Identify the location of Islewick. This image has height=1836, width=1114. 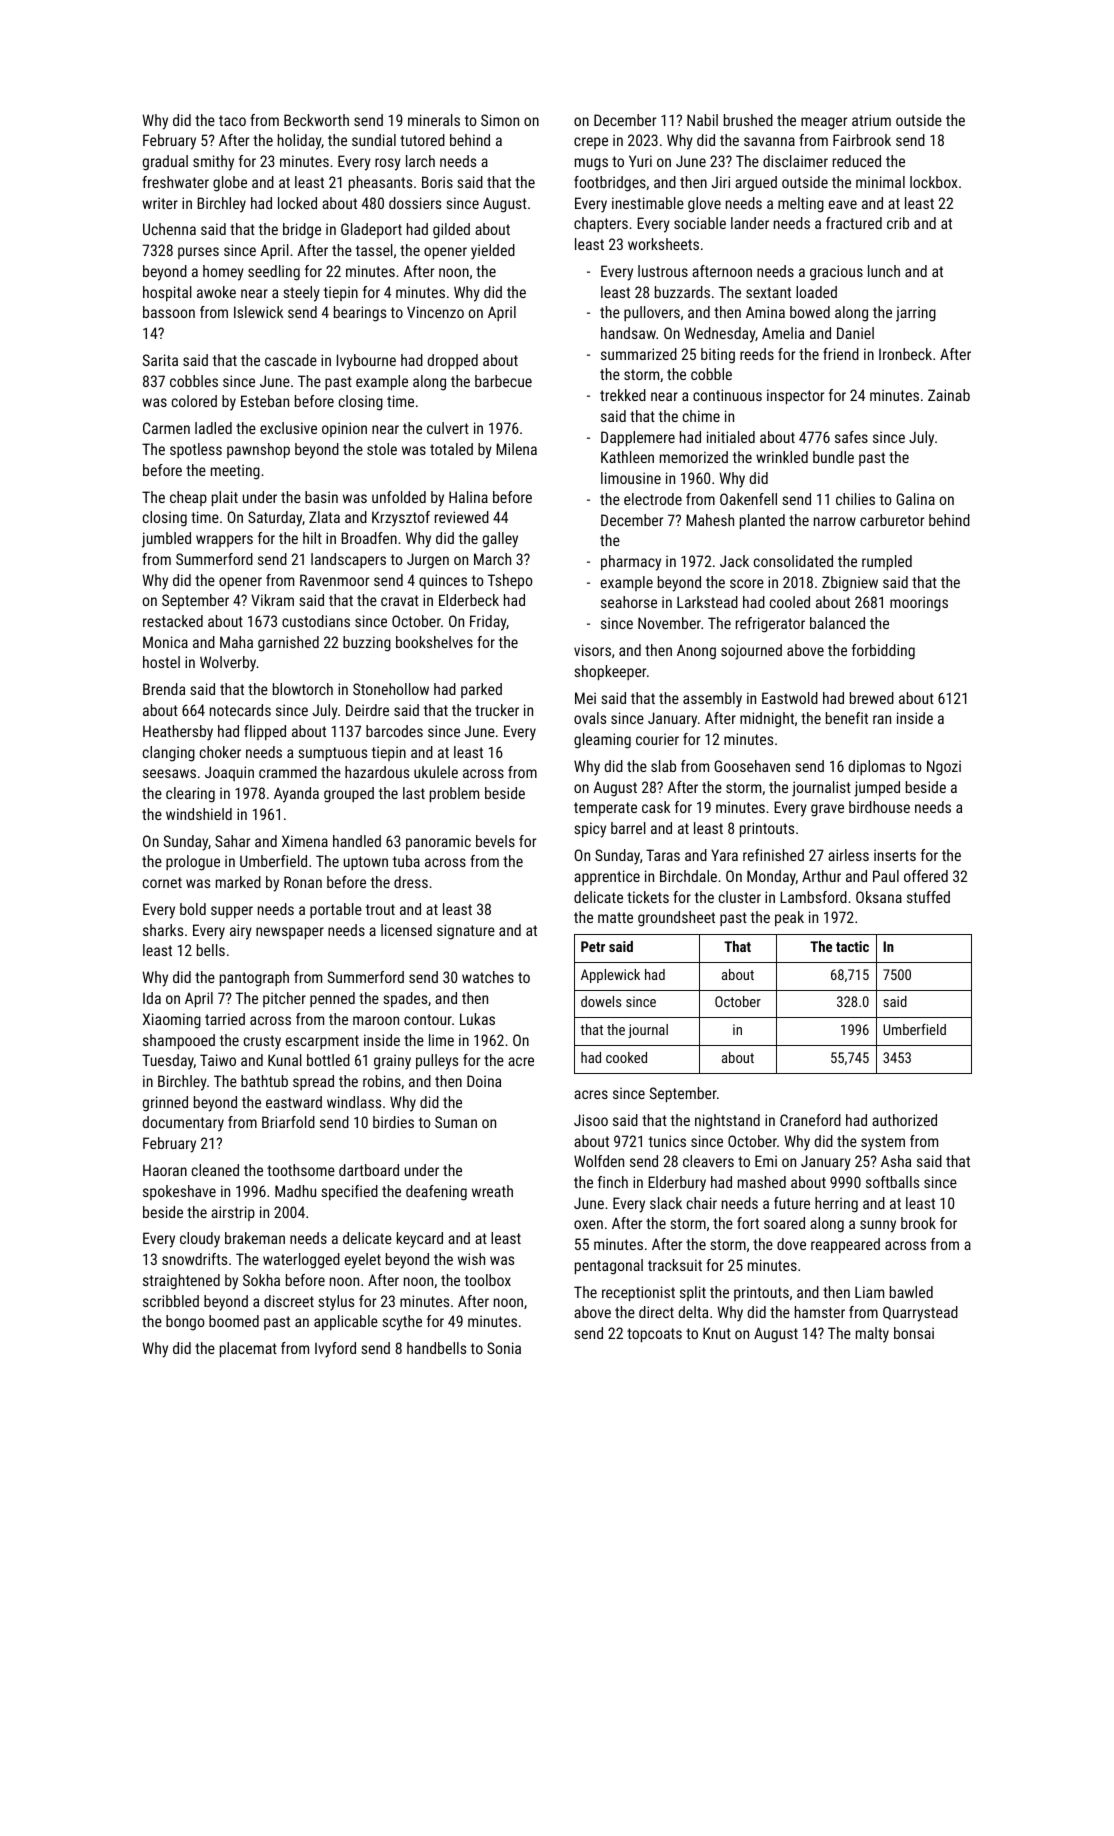
(258, 312).
